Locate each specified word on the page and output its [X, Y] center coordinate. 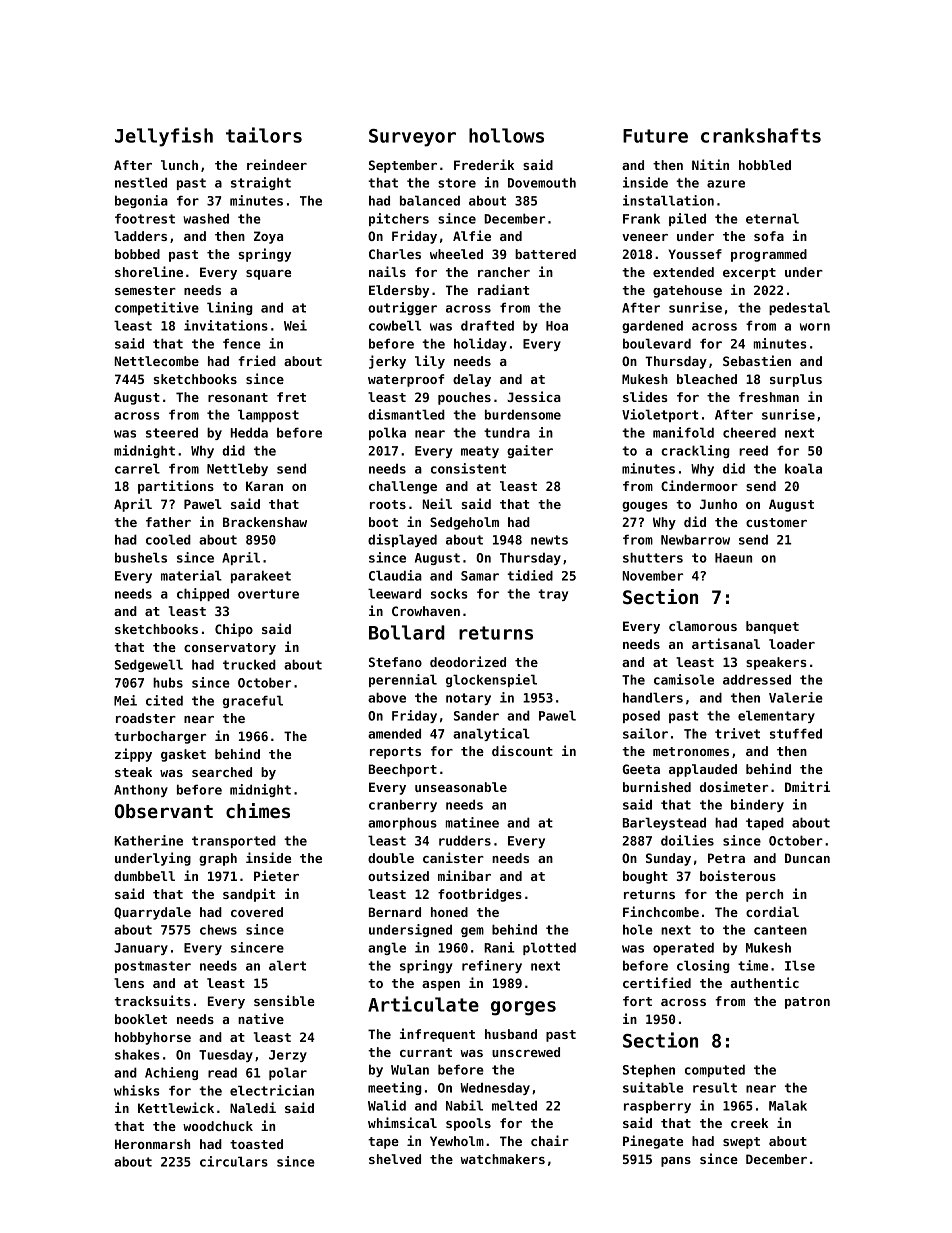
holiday [480, 344]
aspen [441, 986]
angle [387, 948]
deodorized [468, 661]
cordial [772, 911]
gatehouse [687, 291]
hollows [506, 135]
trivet [737, 733]
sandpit [249, 895]
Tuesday [226, 1055]
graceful [253, 701]
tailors [264, 135]
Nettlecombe [156, 361]
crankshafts [761, 135]
